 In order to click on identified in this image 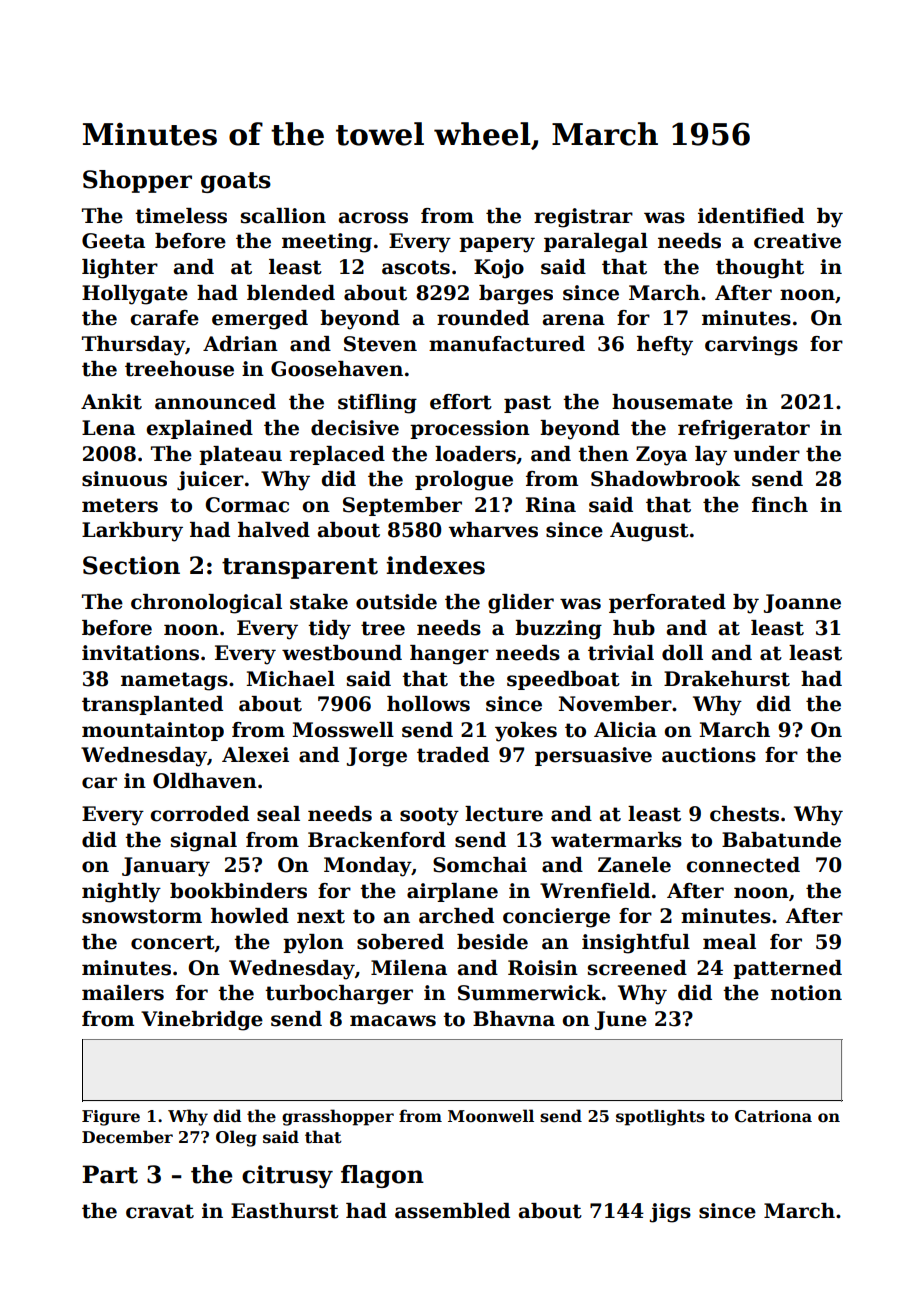, I will do `click(751, 216)`.
